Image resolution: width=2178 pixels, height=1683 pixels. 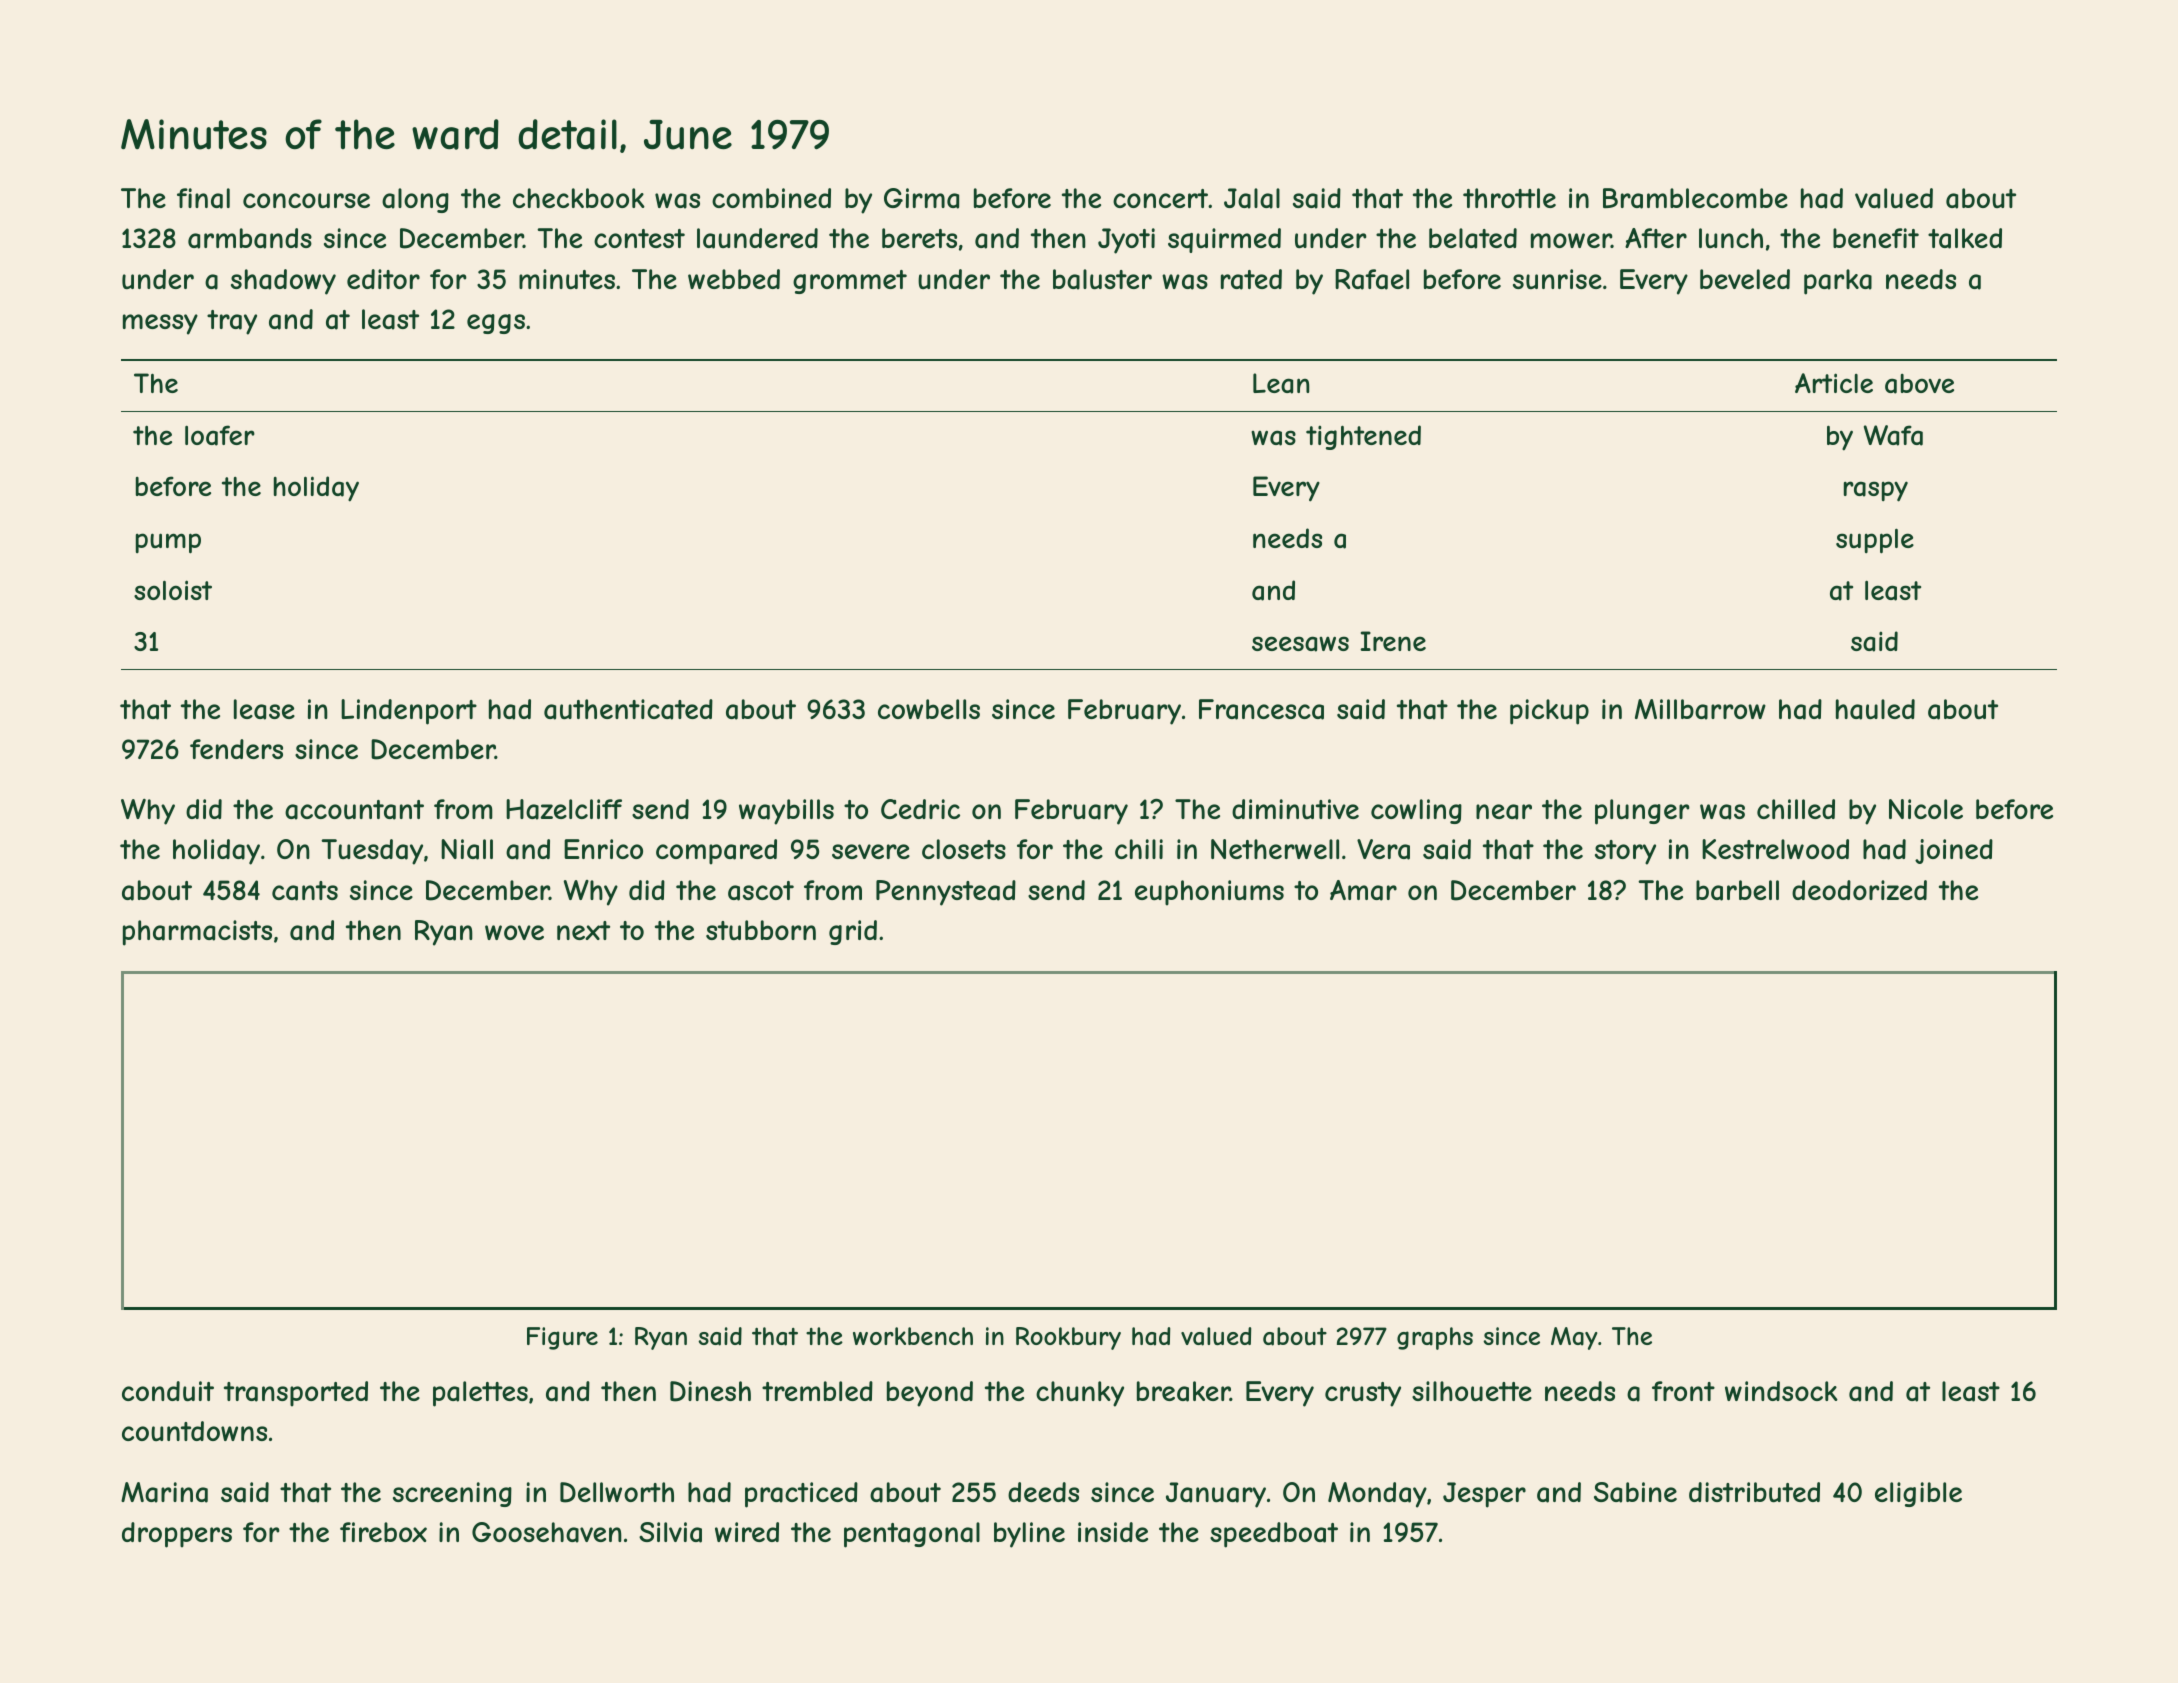 I want to click on Marina, so click(x=164, y=1492).
